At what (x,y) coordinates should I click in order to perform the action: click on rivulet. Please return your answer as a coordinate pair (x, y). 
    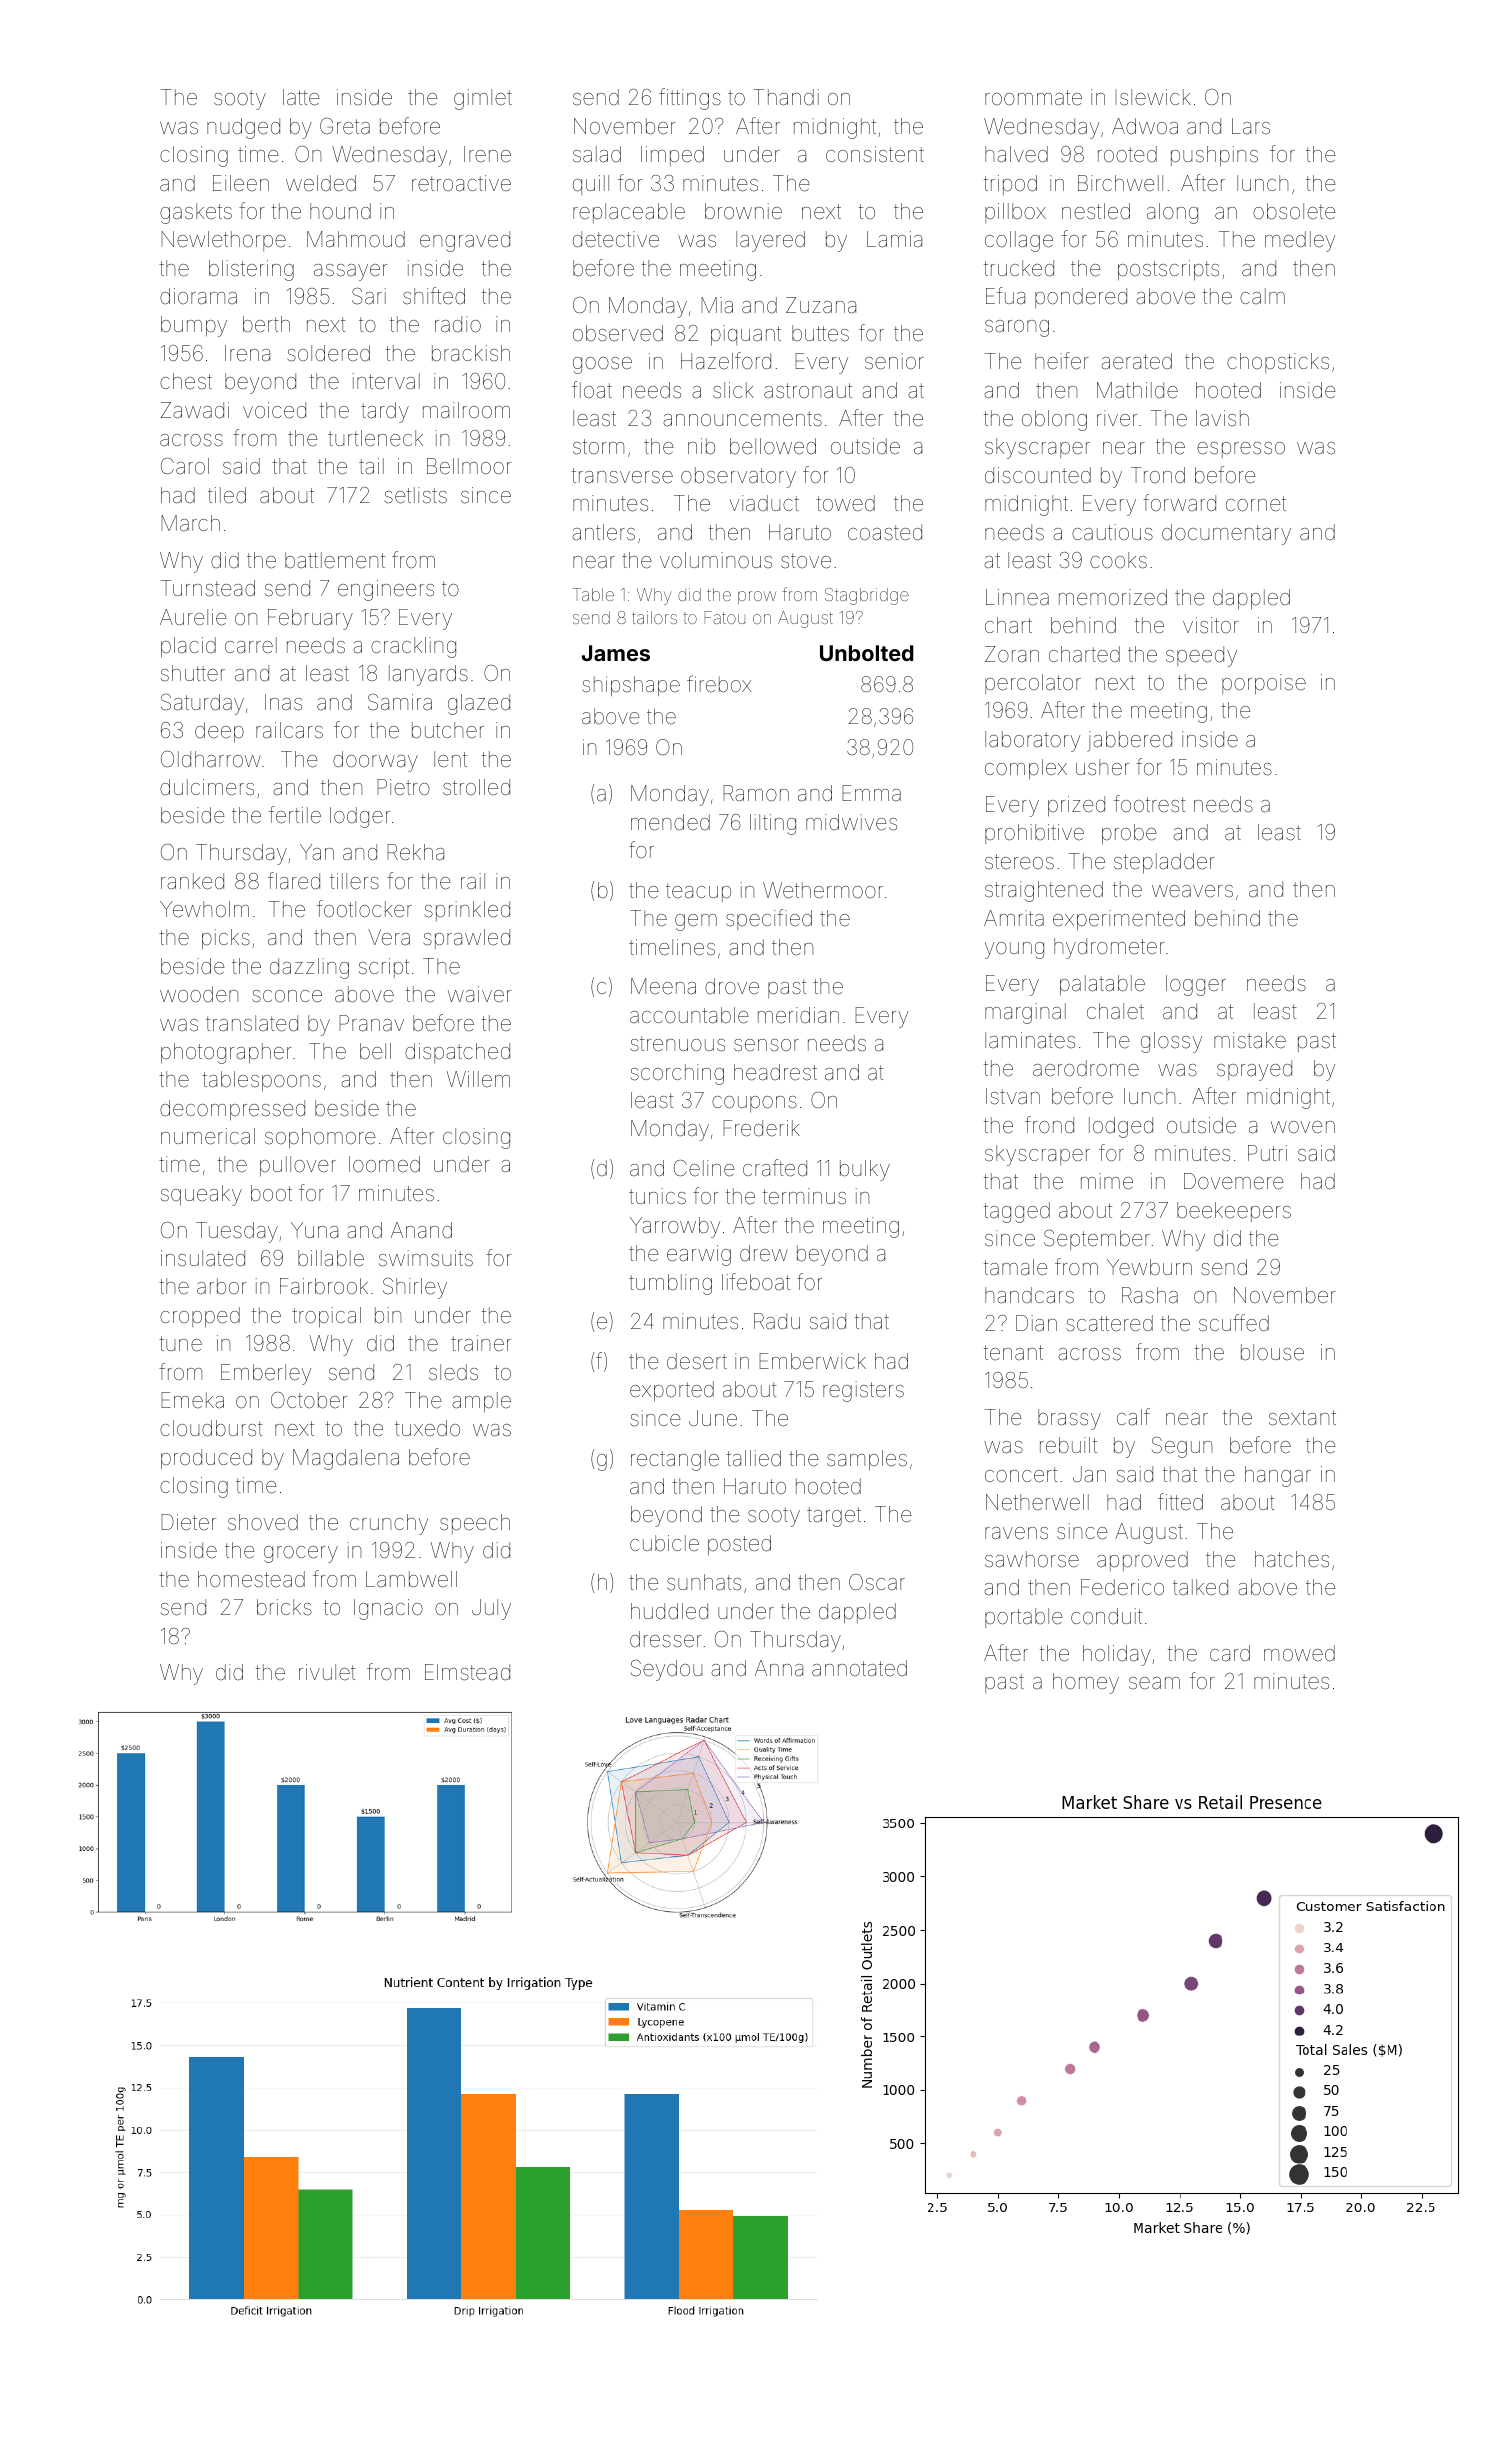
    Looking at the image, I should click on (327, 1672).
